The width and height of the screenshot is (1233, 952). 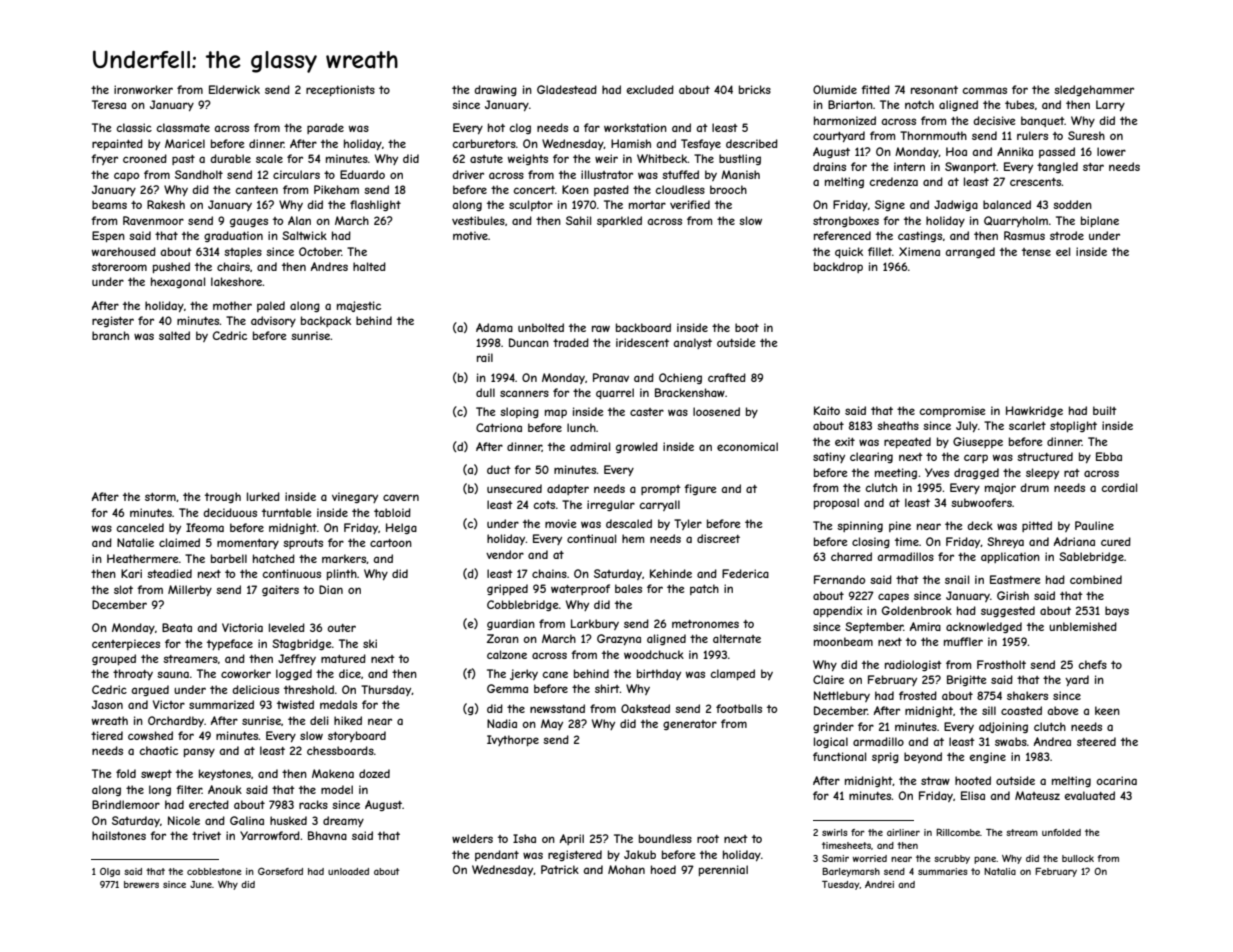 I want to click on sauna, so click(x=173, y=674).
